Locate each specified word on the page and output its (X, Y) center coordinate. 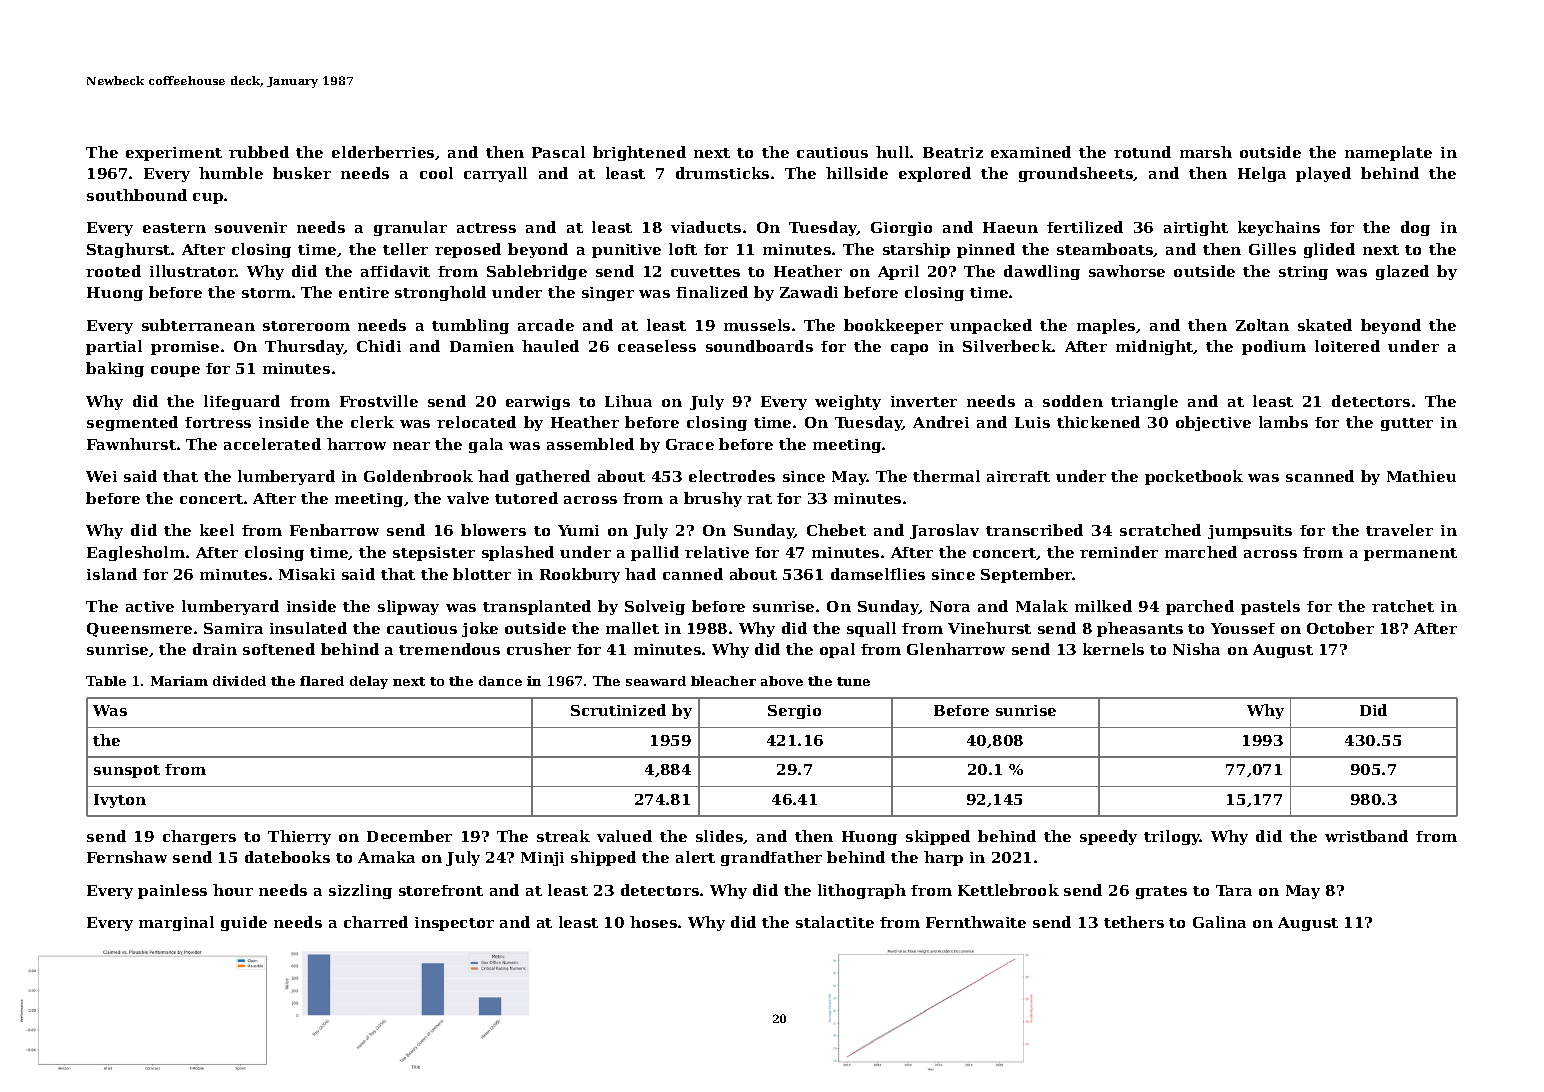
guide (244, 923)
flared (322, 681)
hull (892, 152)
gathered (553, 477)
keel (217, 530)
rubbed (259, 152)
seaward (656, 681)
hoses (653, 922)
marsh (1206, 152)
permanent (1410, 554)
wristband (1366, 836)
